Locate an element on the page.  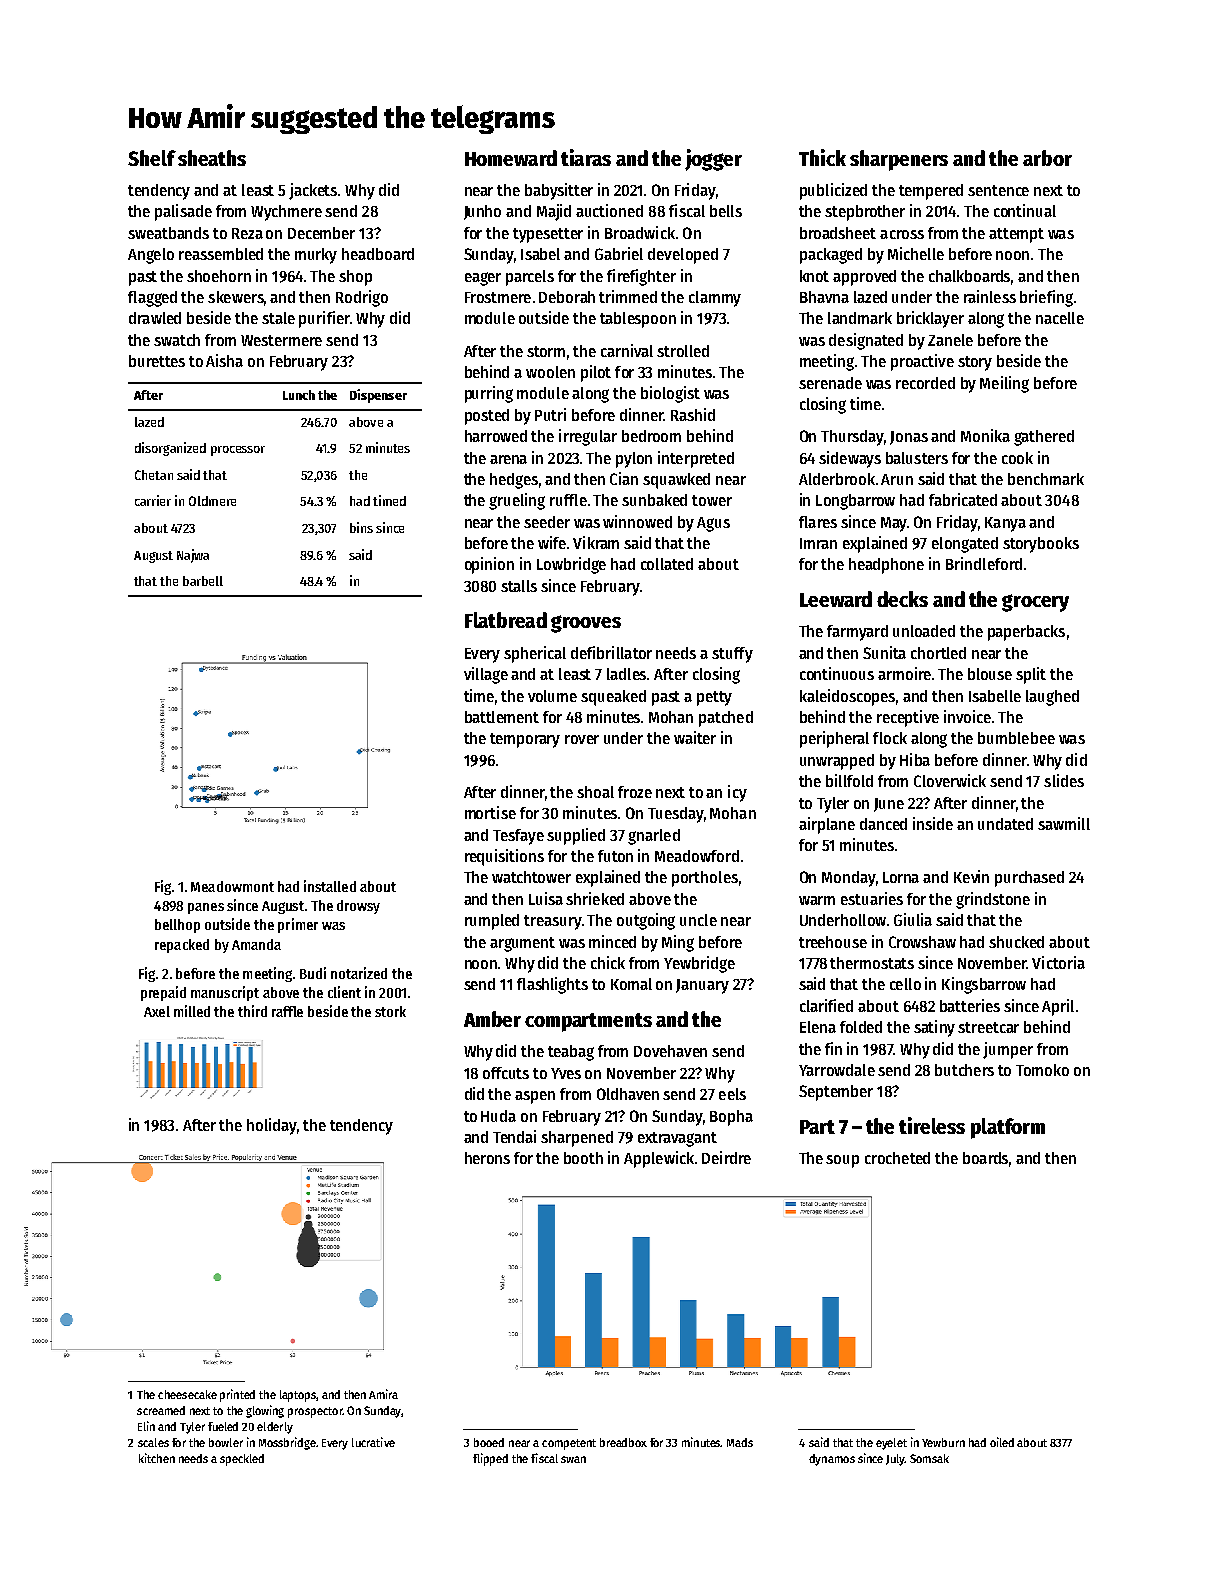
jackets is located at coordinates (313, 191).
